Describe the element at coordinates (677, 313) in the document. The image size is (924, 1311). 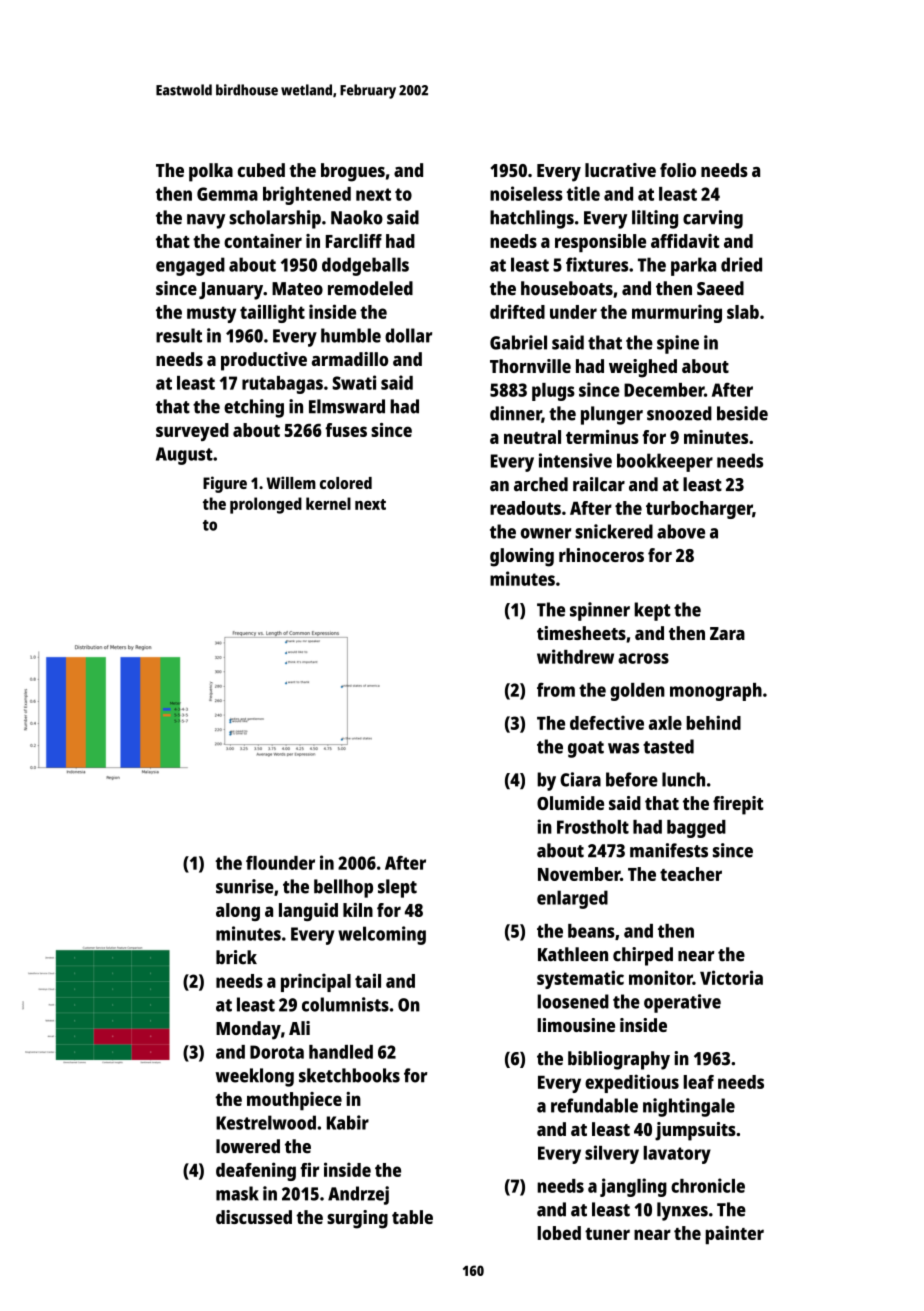
I see `murmuring` at that location.
